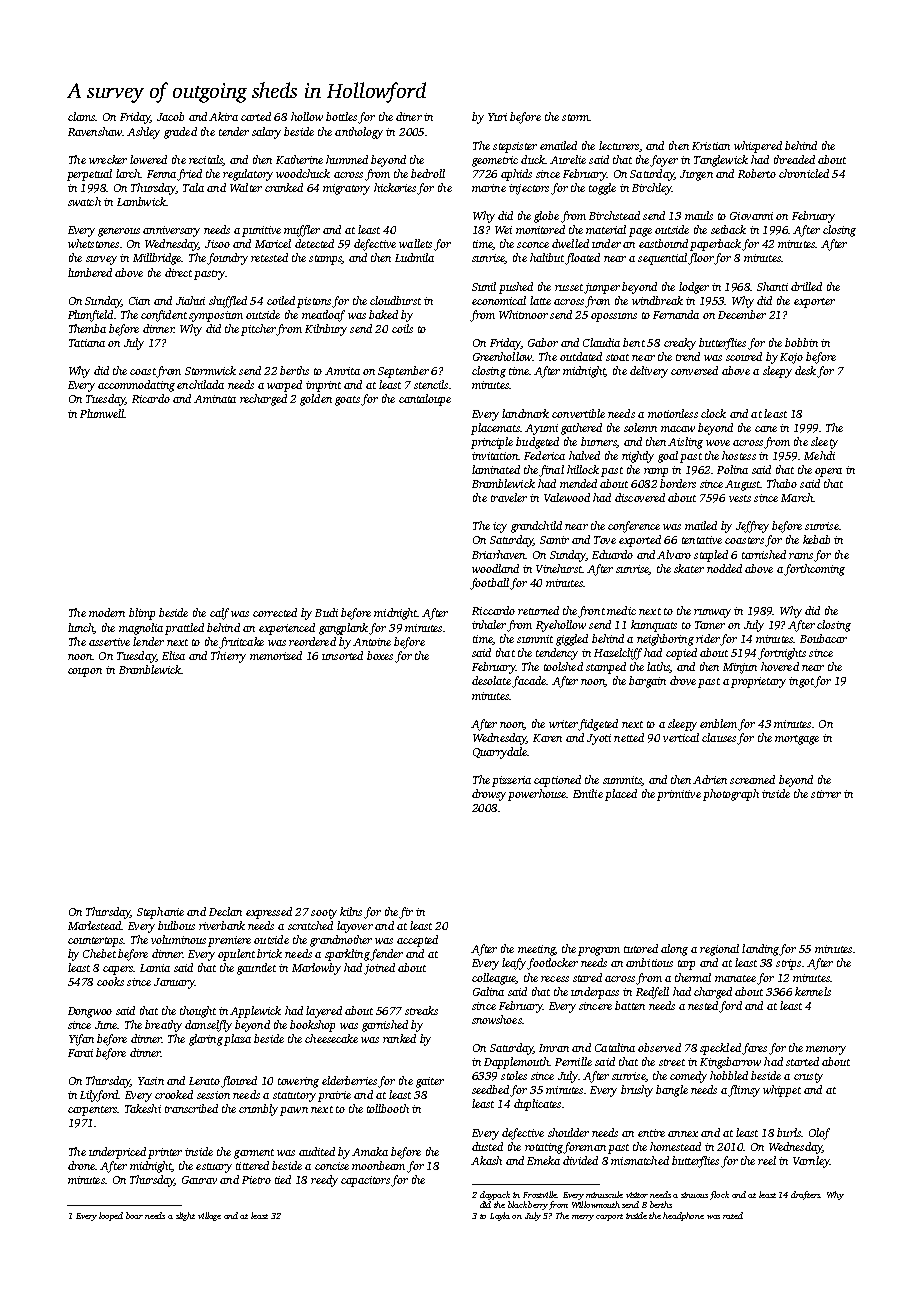 This page has height=1308, width=924. What do you see at coordinates (826, 794) in the page?
I see `stirrer` at bounding box center [826, 794].
